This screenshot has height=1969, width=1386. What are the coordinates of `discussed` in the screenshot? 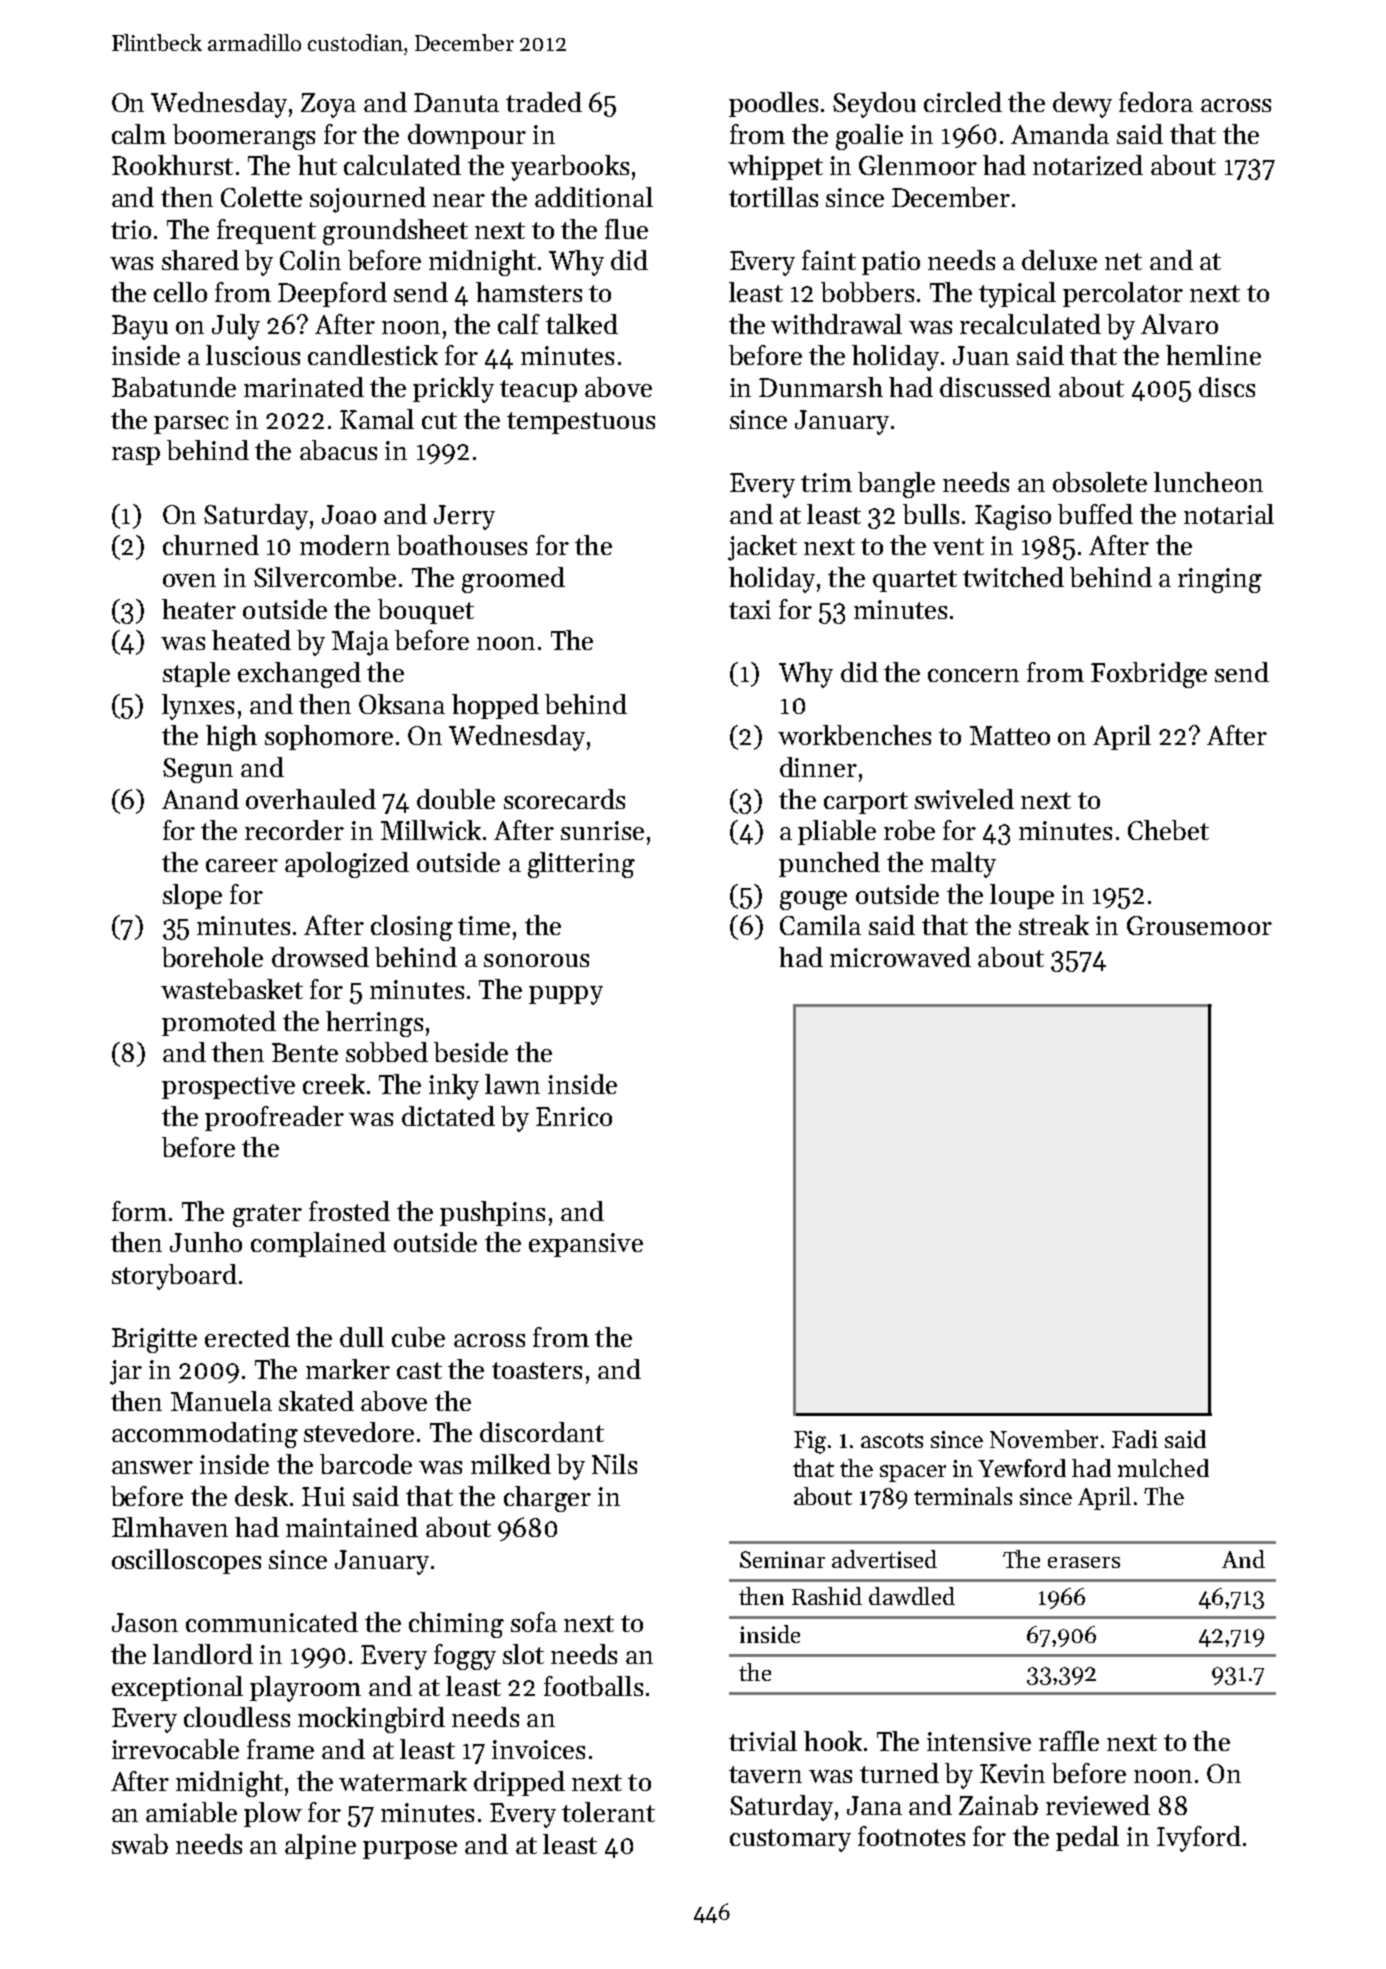 It's located at (995, 387).
